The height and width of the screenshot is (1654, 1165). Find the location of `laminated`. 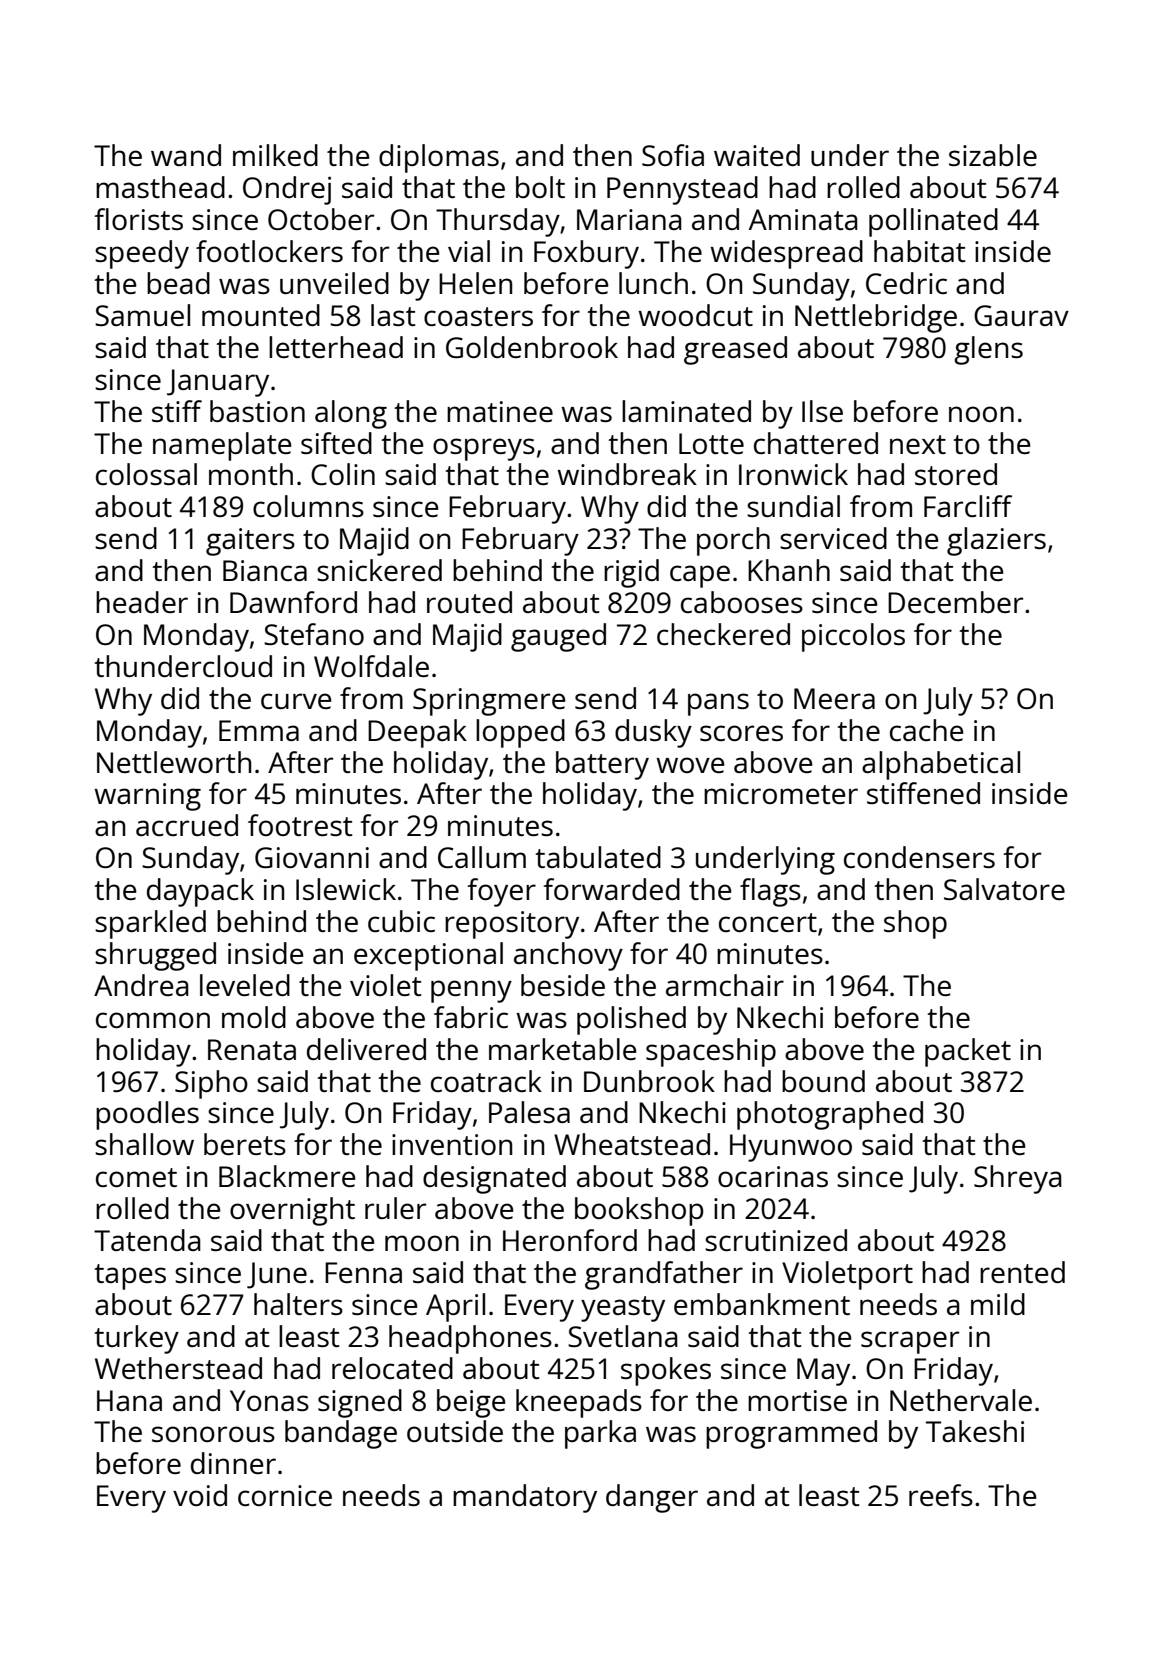

laminated is located at coordinates (686, 411).
